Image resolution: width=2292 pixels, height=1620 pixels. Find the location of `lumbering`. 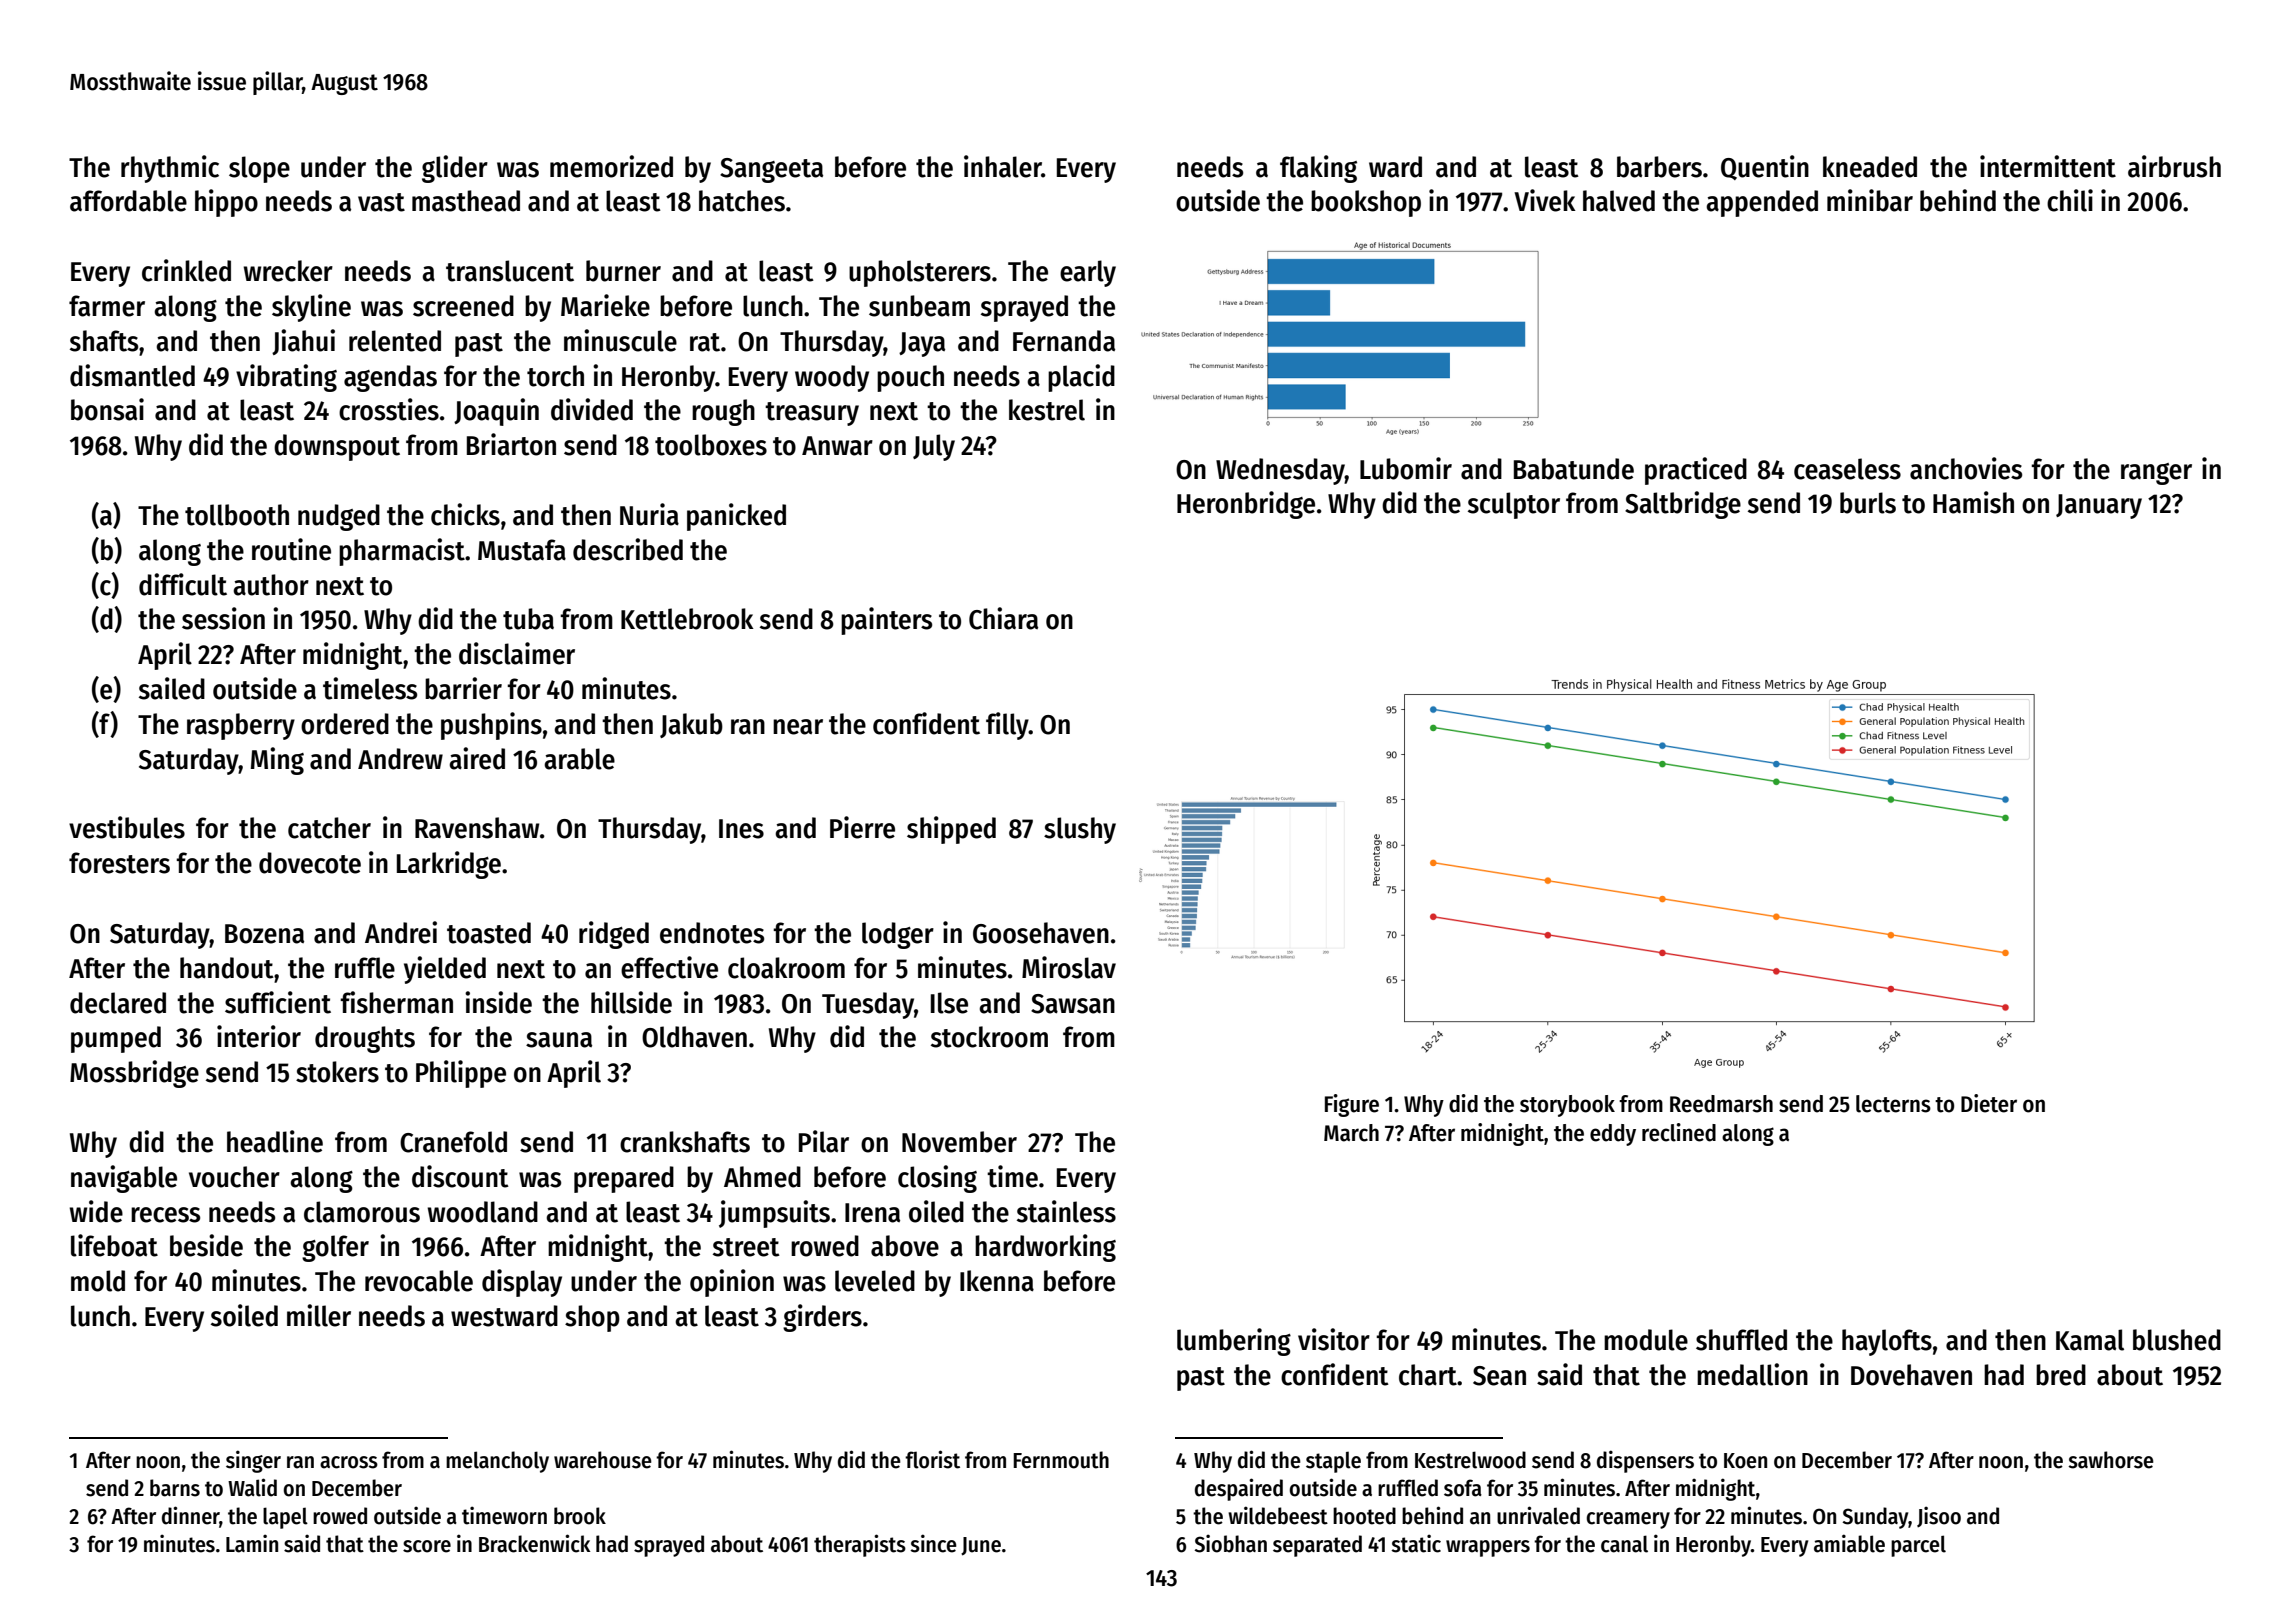

lumbering is located at coordinates (1234, 1342).
